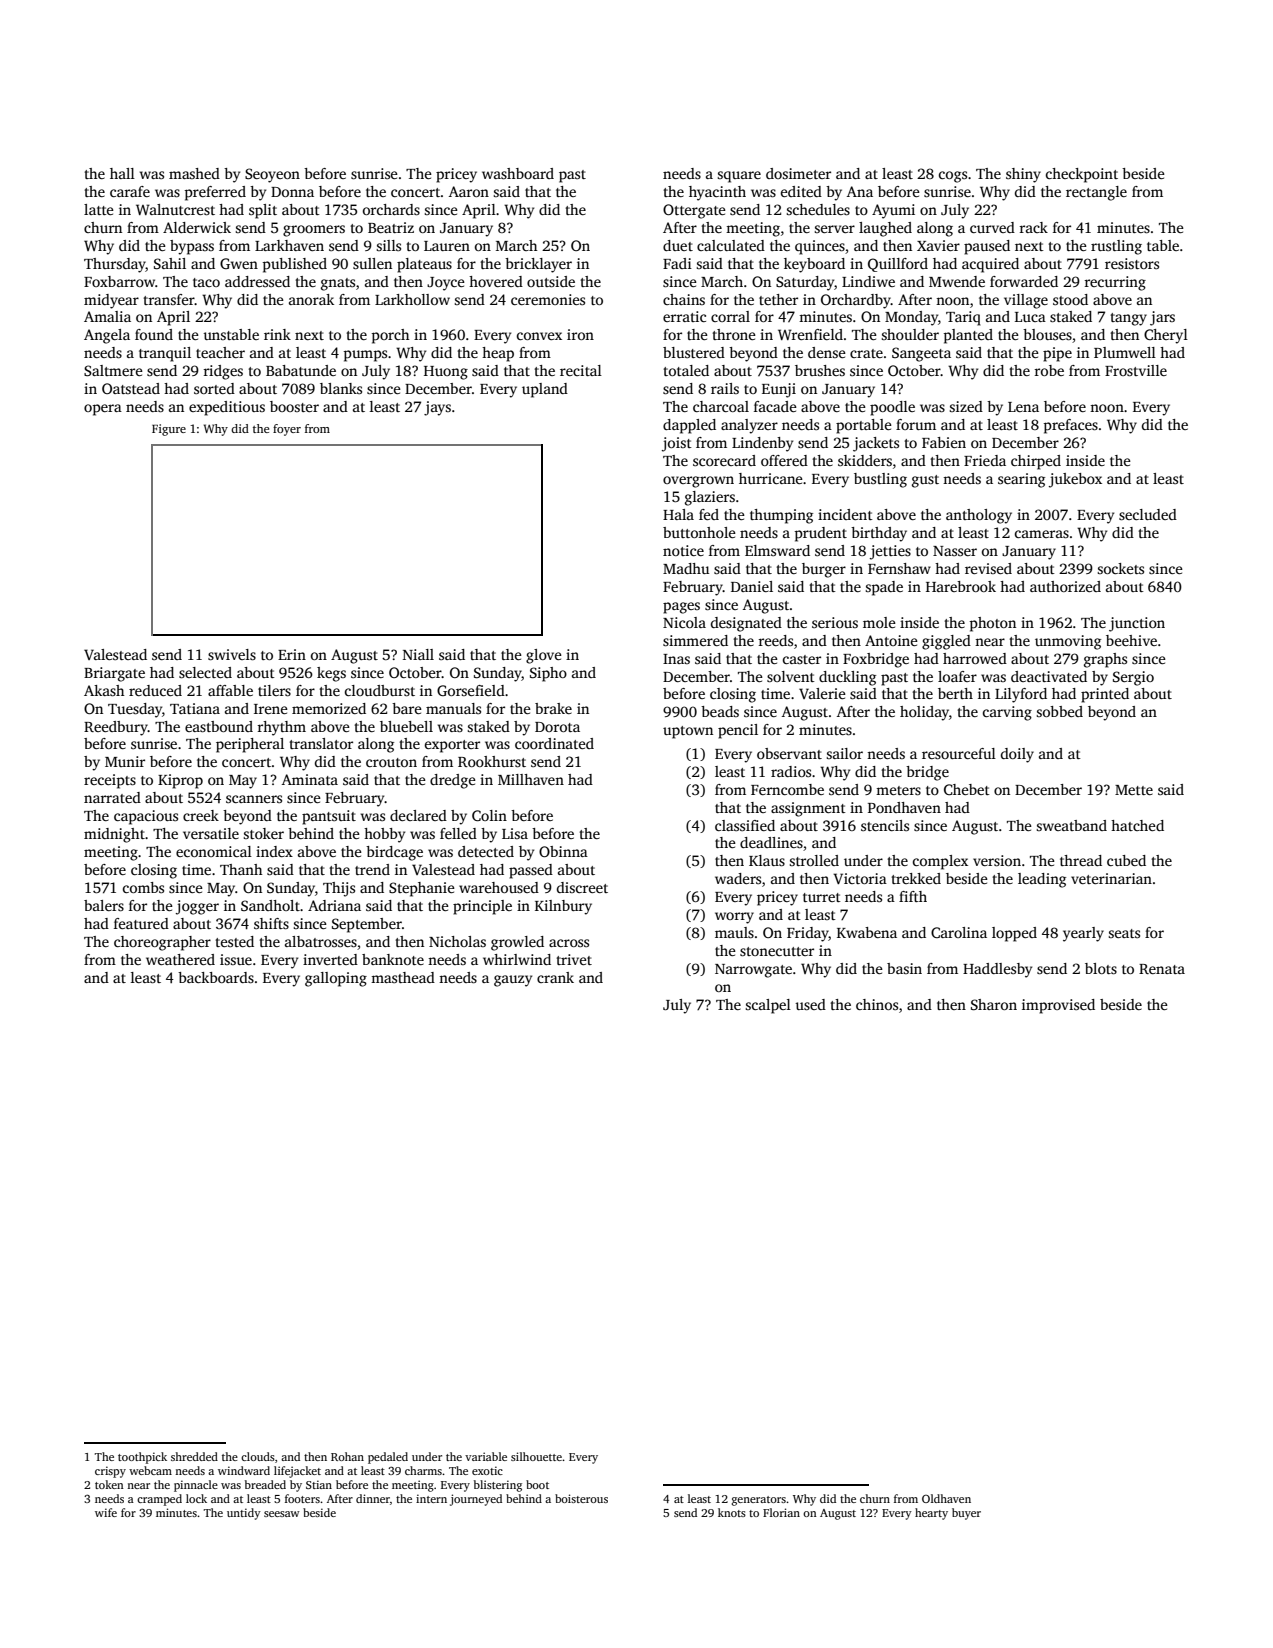  Describe the element at coordinates (724, 460) in the screenshot. I see `scorecard` at that location.
